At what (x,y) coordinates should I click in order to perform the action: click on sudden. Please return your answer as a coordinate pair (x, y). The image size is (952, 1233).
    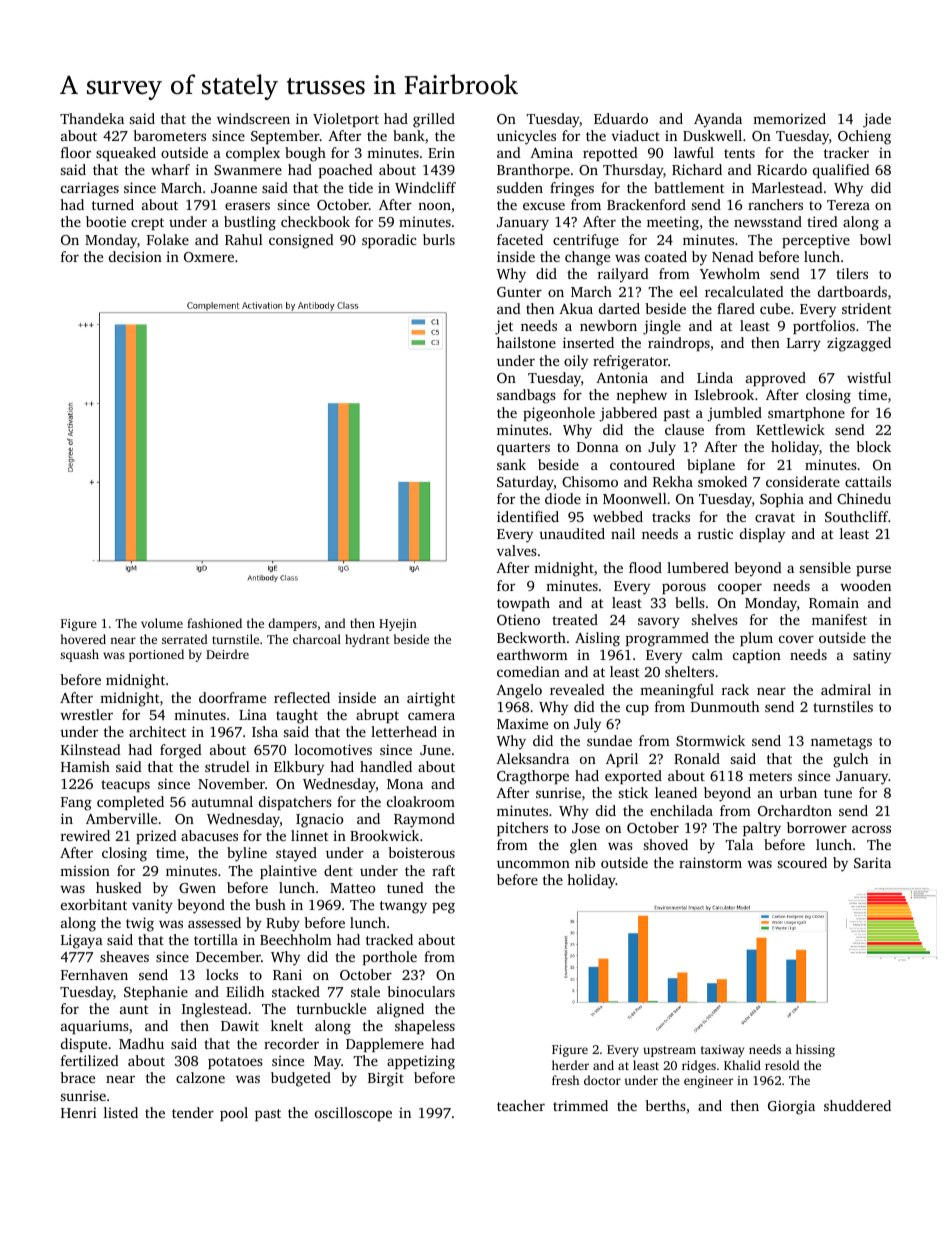
    Looking at the image, I should click on (520, 187).
